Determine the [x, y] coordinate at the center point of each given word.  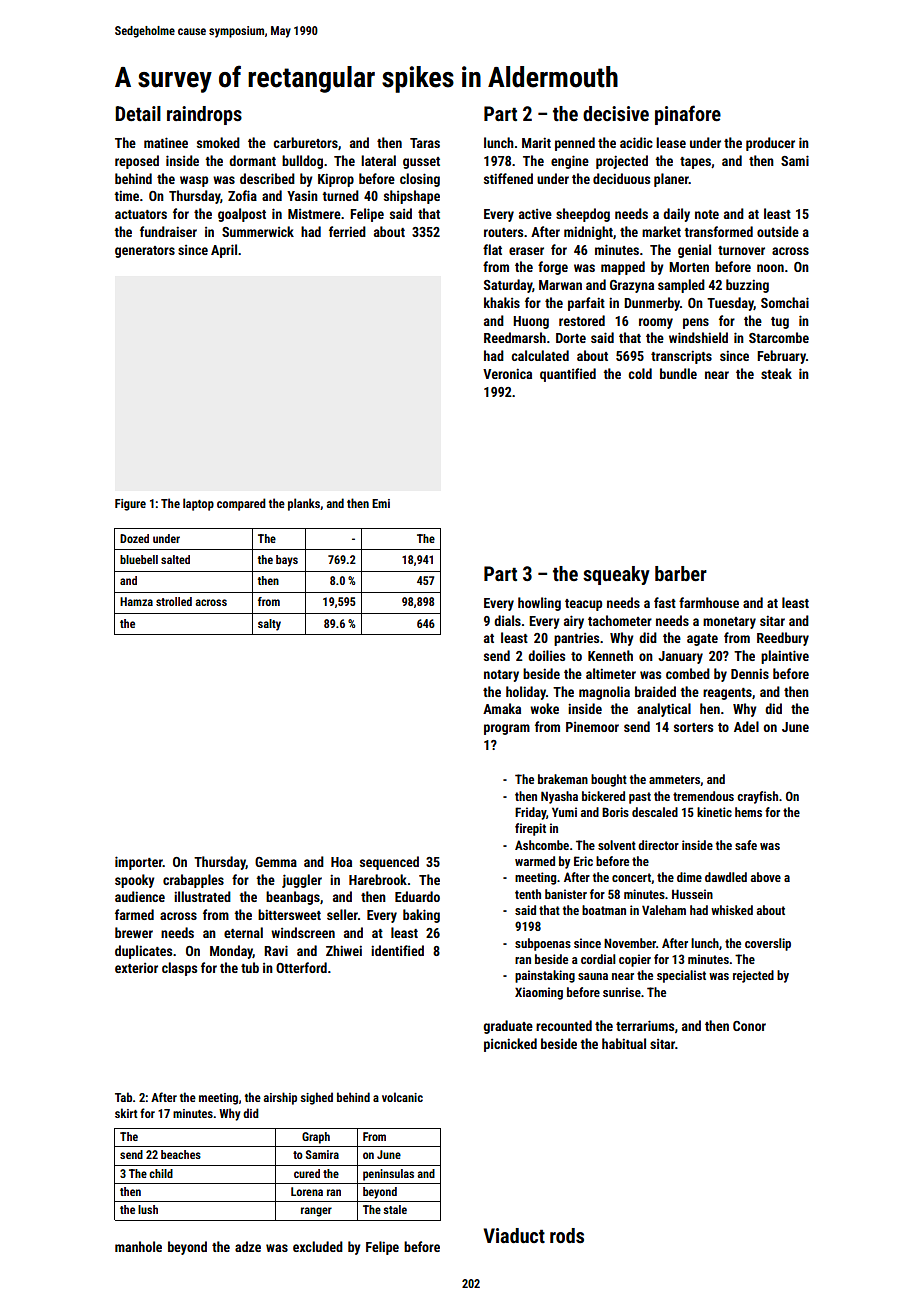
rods [567, 1235]
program [507, 729]
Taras [425, 143]
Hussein [692, 894]
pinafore [688, 115]
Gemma [276, 862]
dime [689, 877]
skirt [126, 1113]
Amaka [502, 708]
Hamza [136, 601]
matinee [166, 142]
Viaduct [514, 1235]
